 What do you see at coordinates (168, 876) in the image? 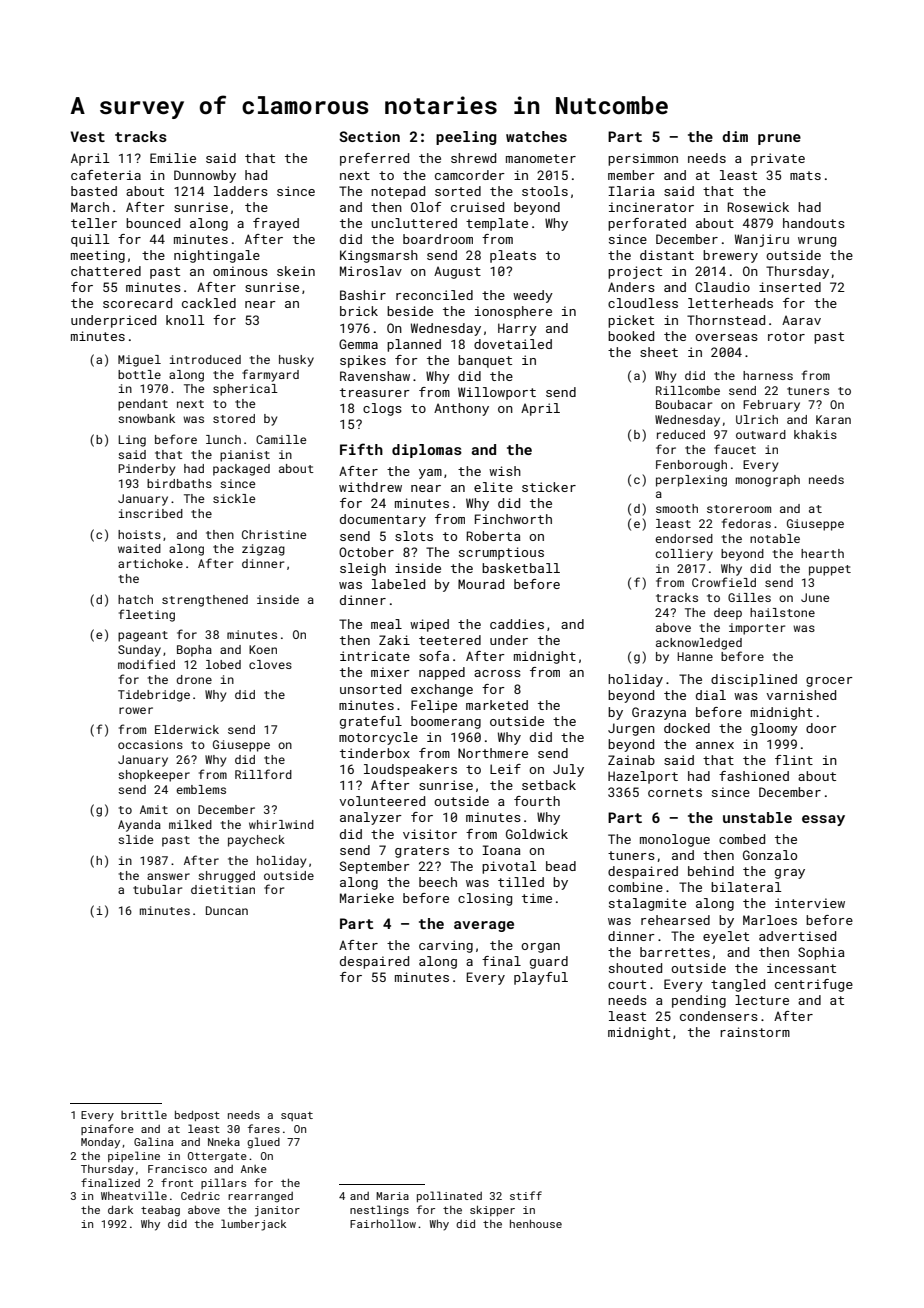
I see `answer` at bounding box center [168, 876].
